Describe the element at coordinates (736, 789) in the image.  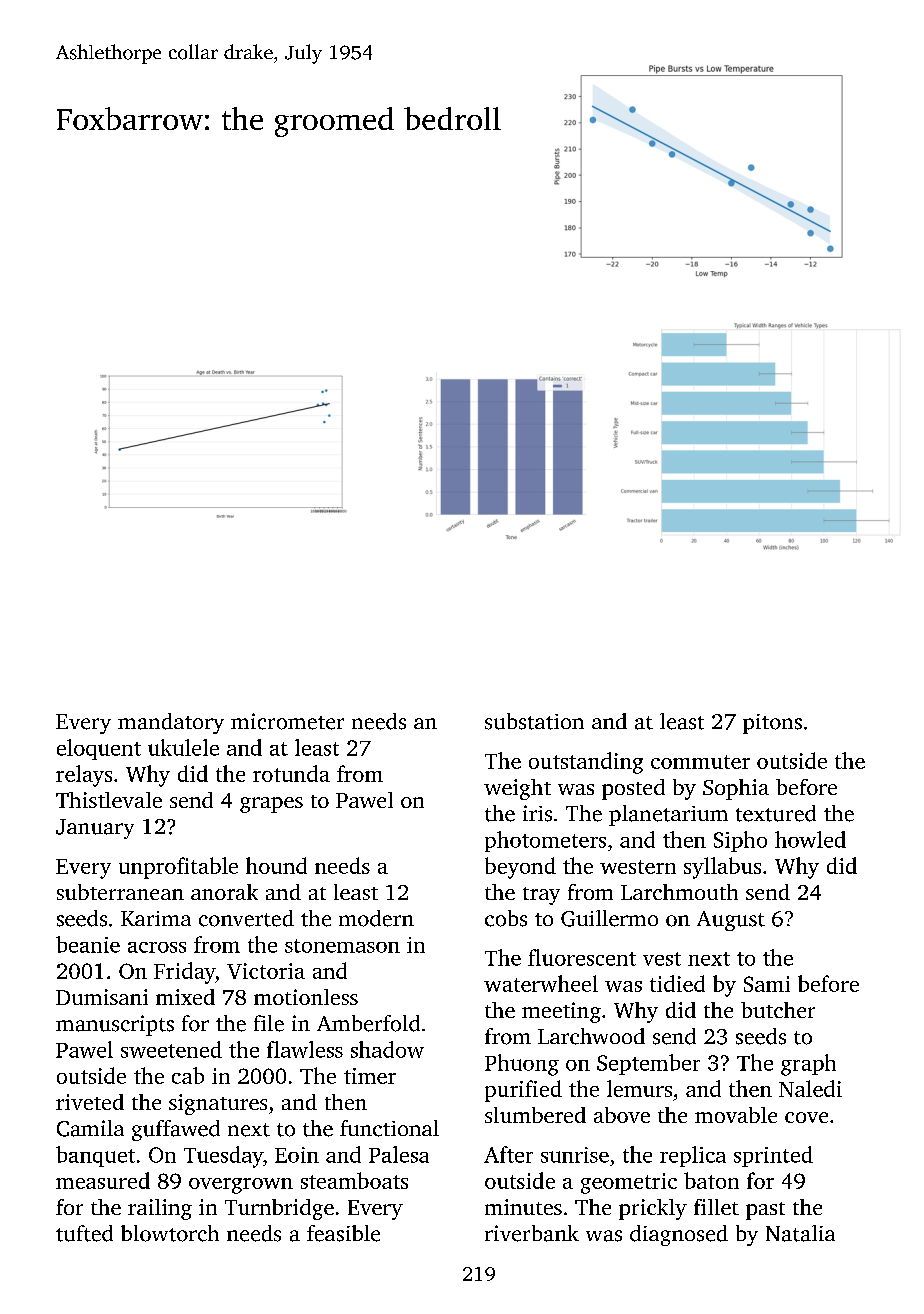
I see `Sophia` at that location.
